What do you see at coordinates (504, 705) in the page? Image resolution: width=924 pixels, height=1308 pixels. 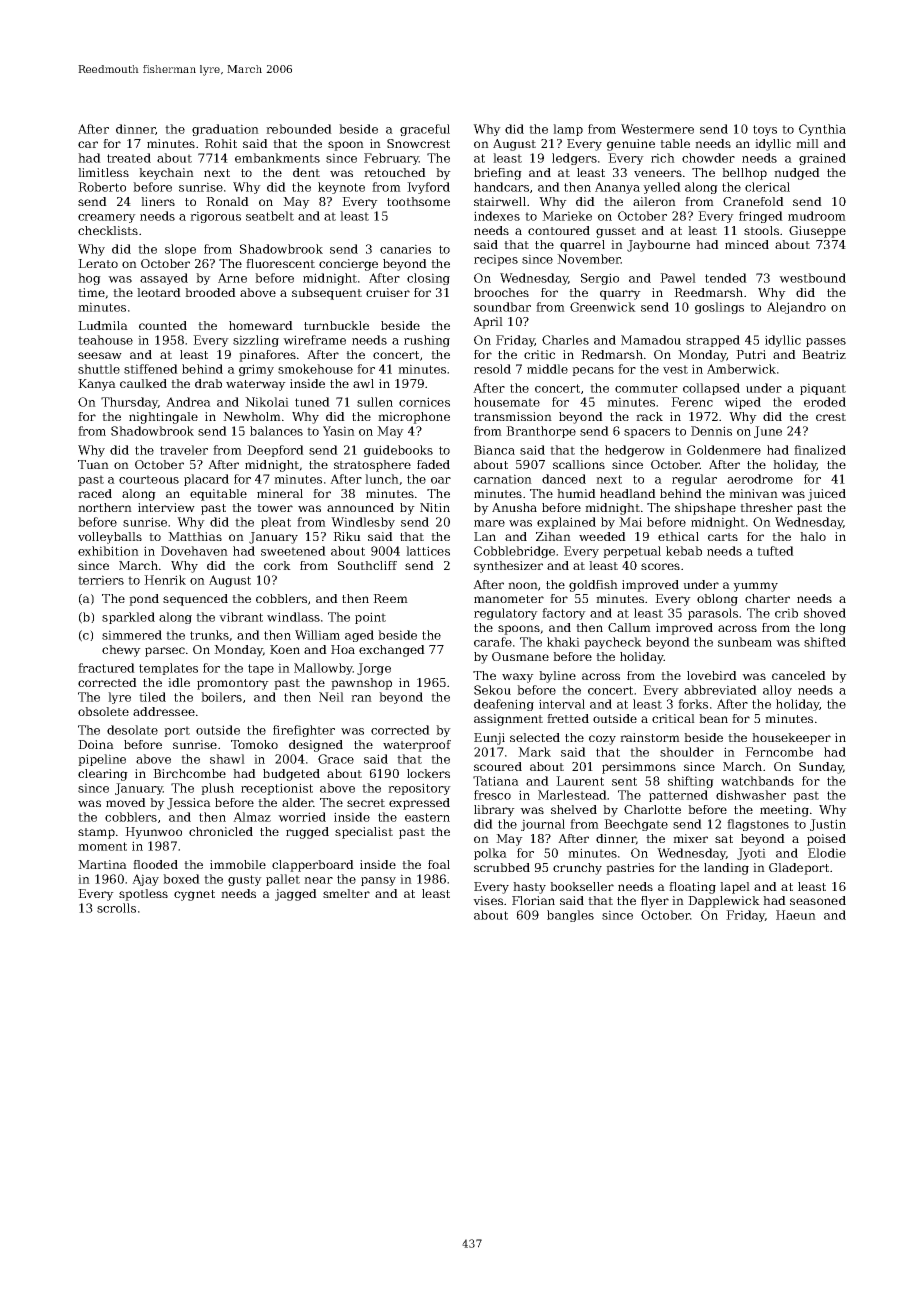 I see `deafening` at bounding box center [504, 705].
